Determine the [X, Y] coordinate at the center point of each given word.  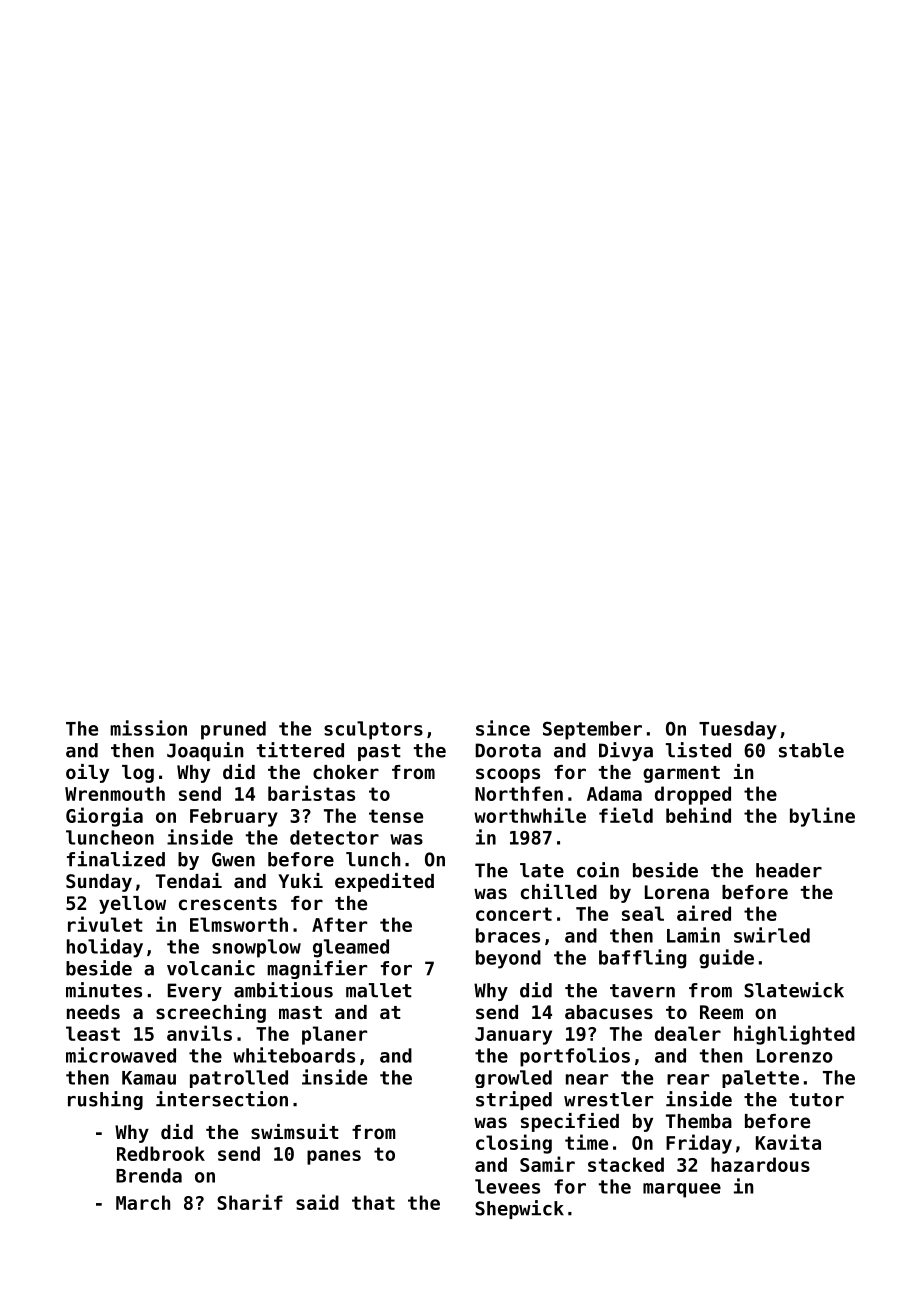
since [503, 728]
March [143, 1202]
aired [704, 913]
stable [811, 750]
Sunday [99, 883]
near [587, 1079]
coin [598, 870]
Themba [699, 1121]
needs [93, 1012]
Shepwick [519, 1209]
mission [148, 728]
